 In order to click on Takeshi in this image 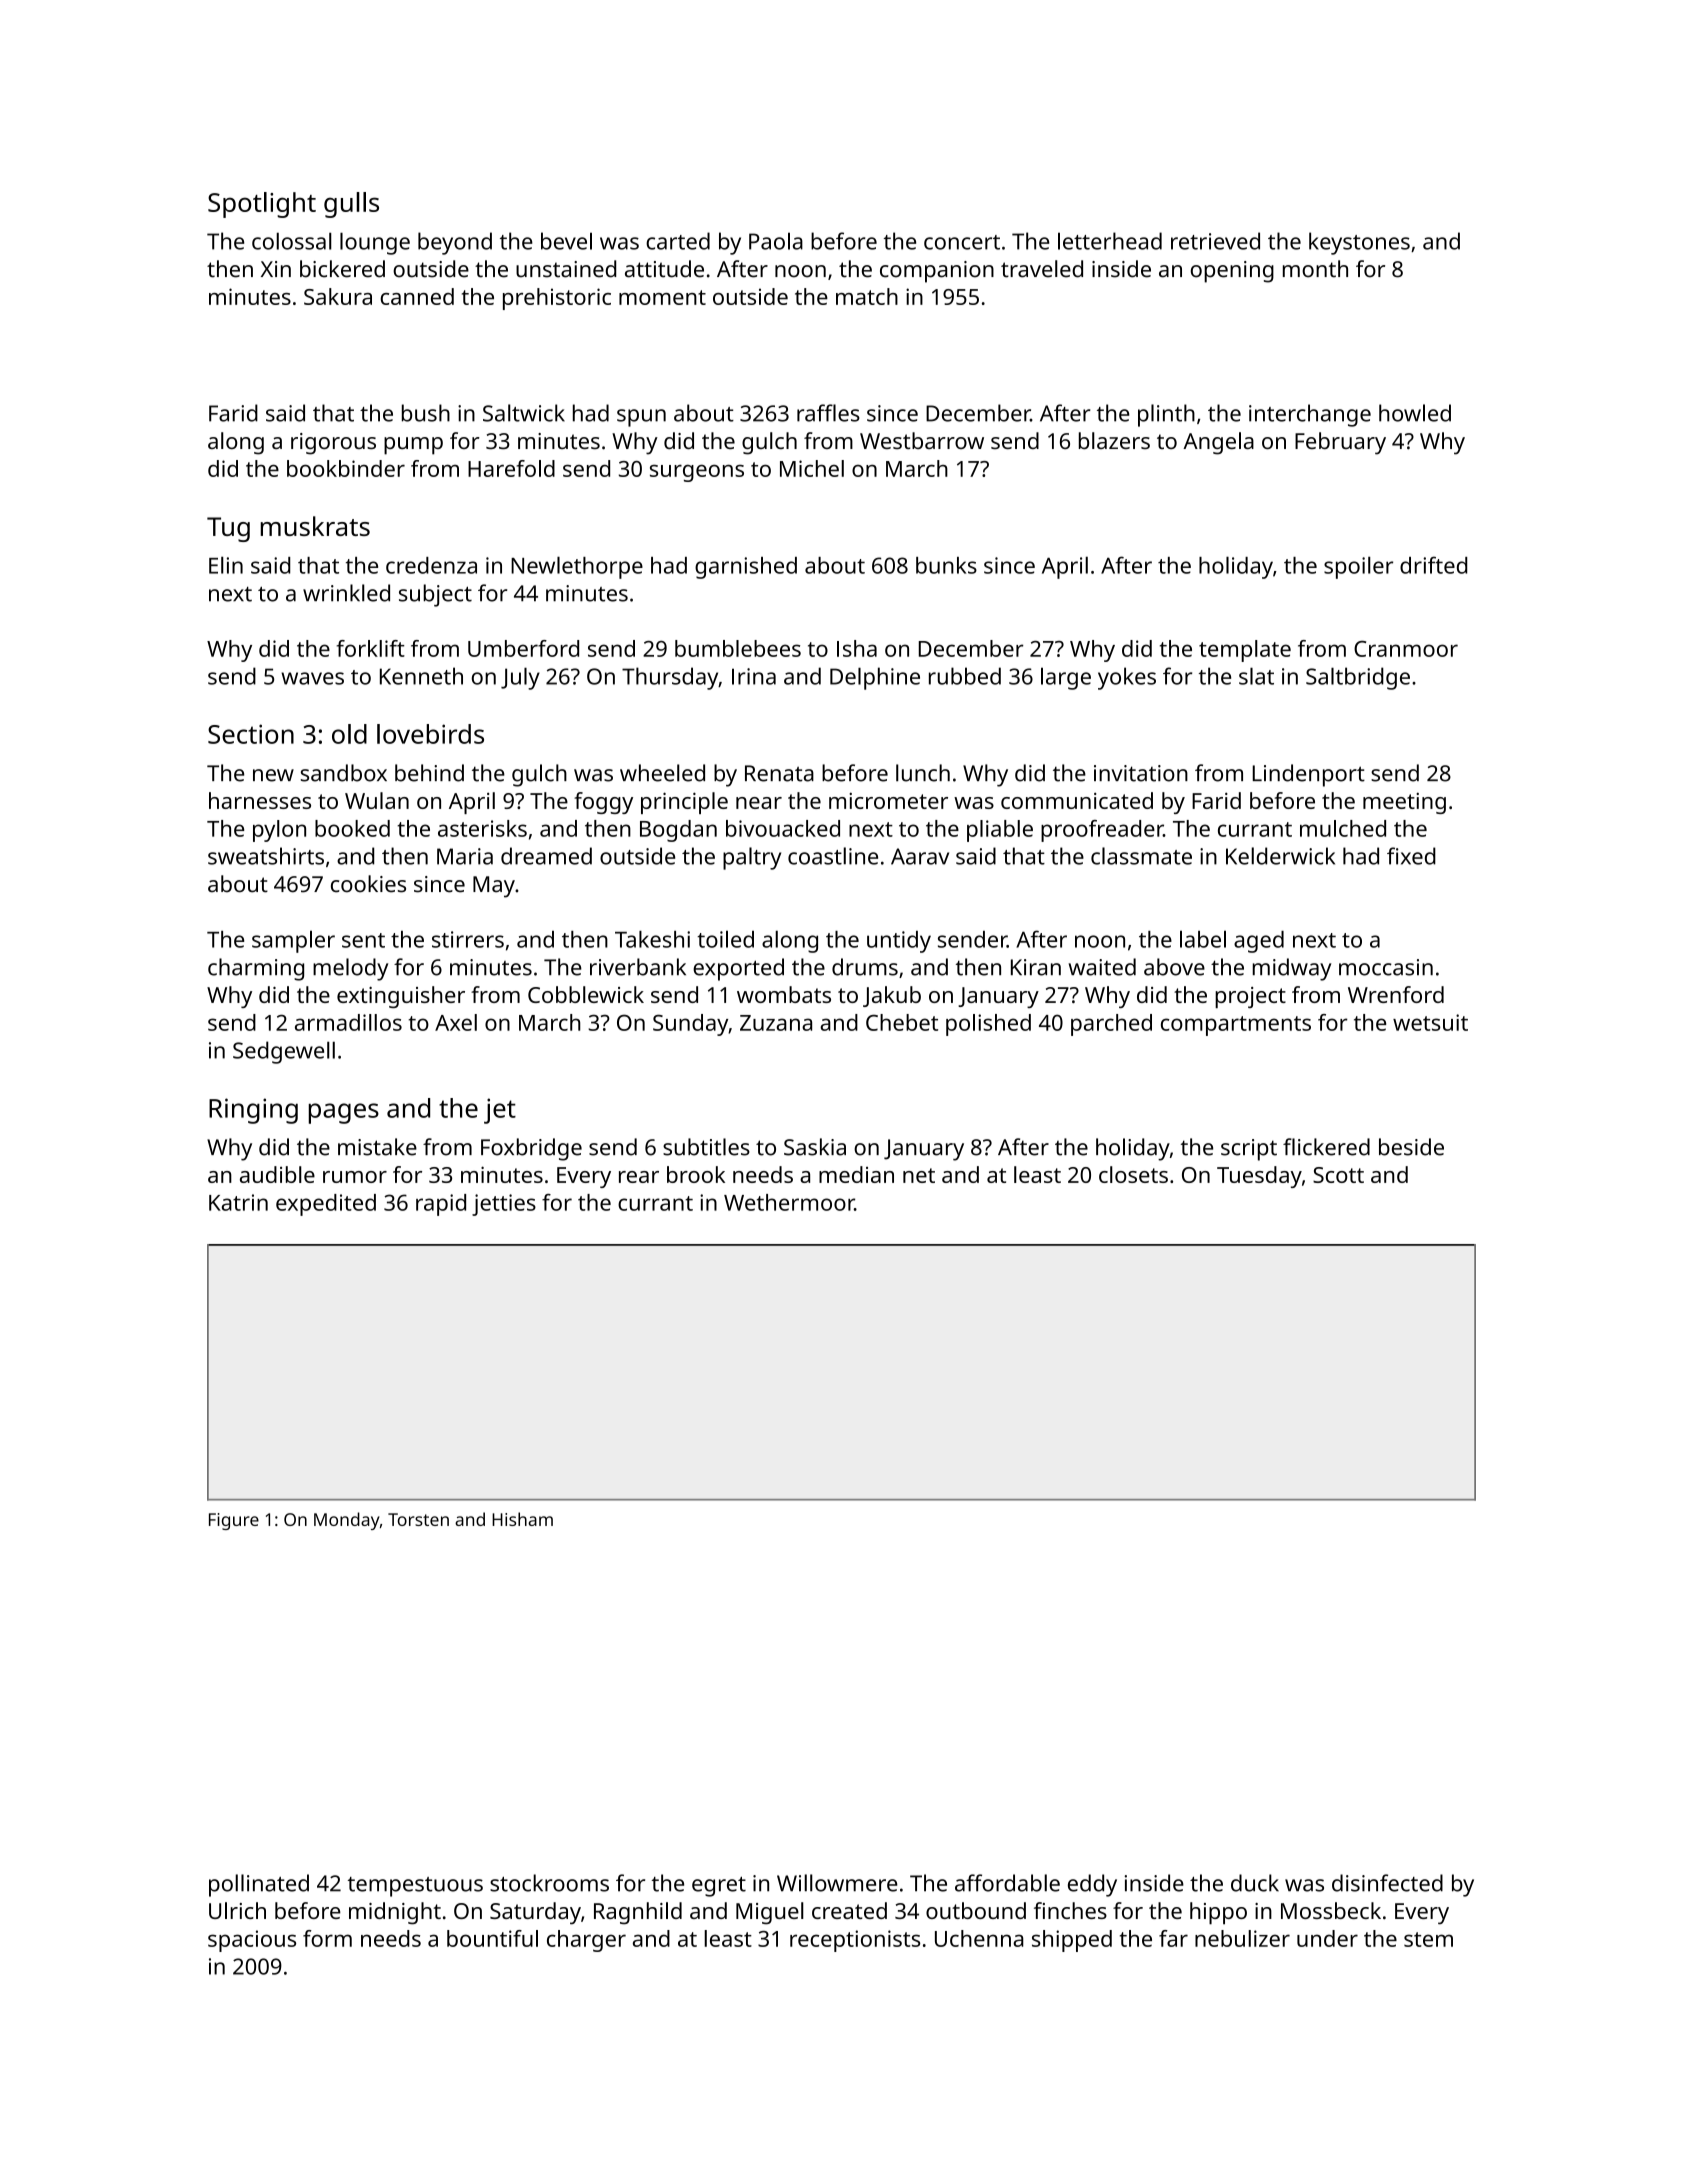, I will do `click(652, 939)`.
